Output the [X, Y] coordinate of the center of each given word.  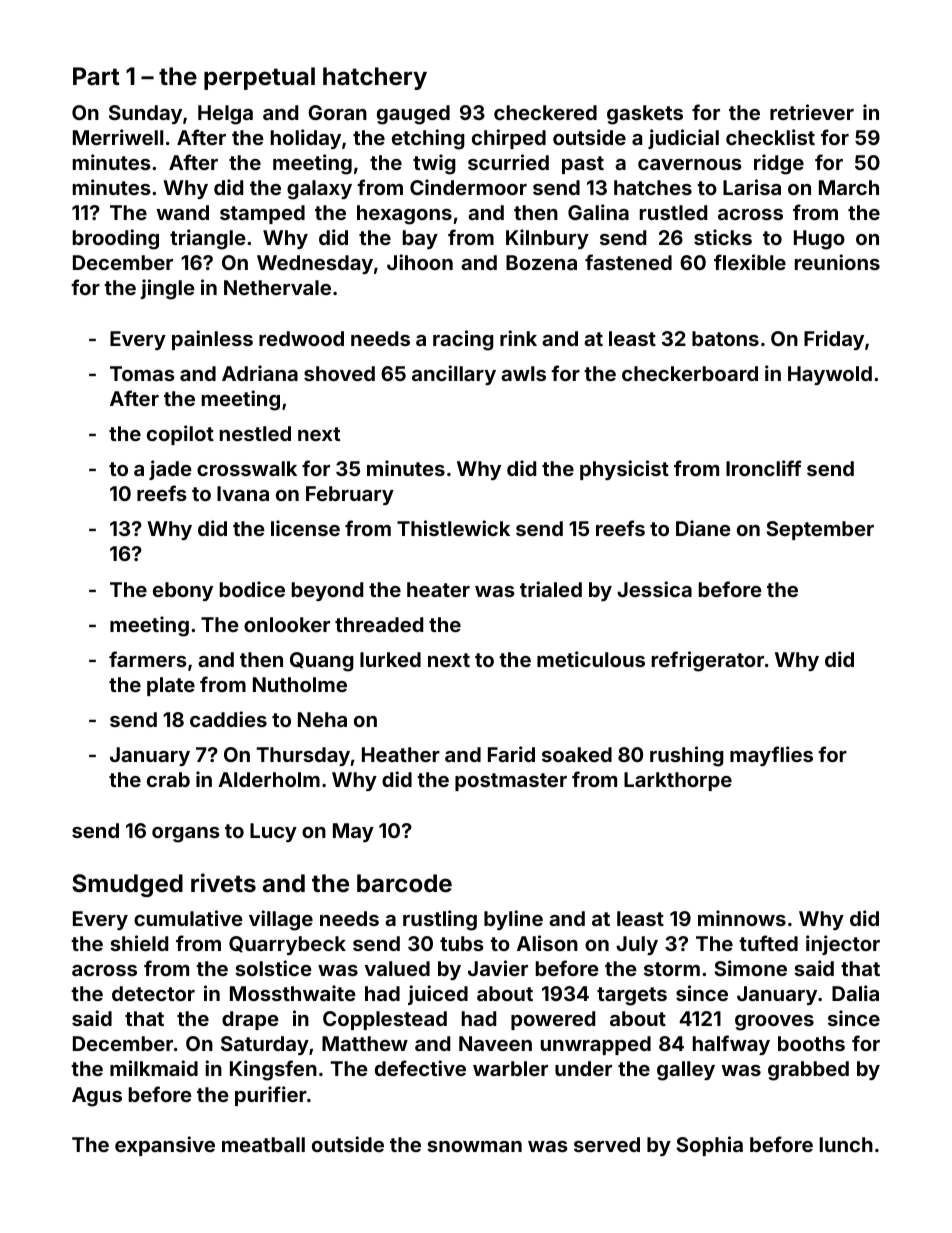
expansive [165, 1146]
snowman [474, 1146]
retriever [812, 112]
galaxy [319, 190]
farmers [148, 659]
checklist [770, 137]
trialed [551, 589]
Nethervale [277, 287]
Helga [225, 115]
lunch [846, 1144]
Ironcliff [763, 468]
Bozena [541, 262]
